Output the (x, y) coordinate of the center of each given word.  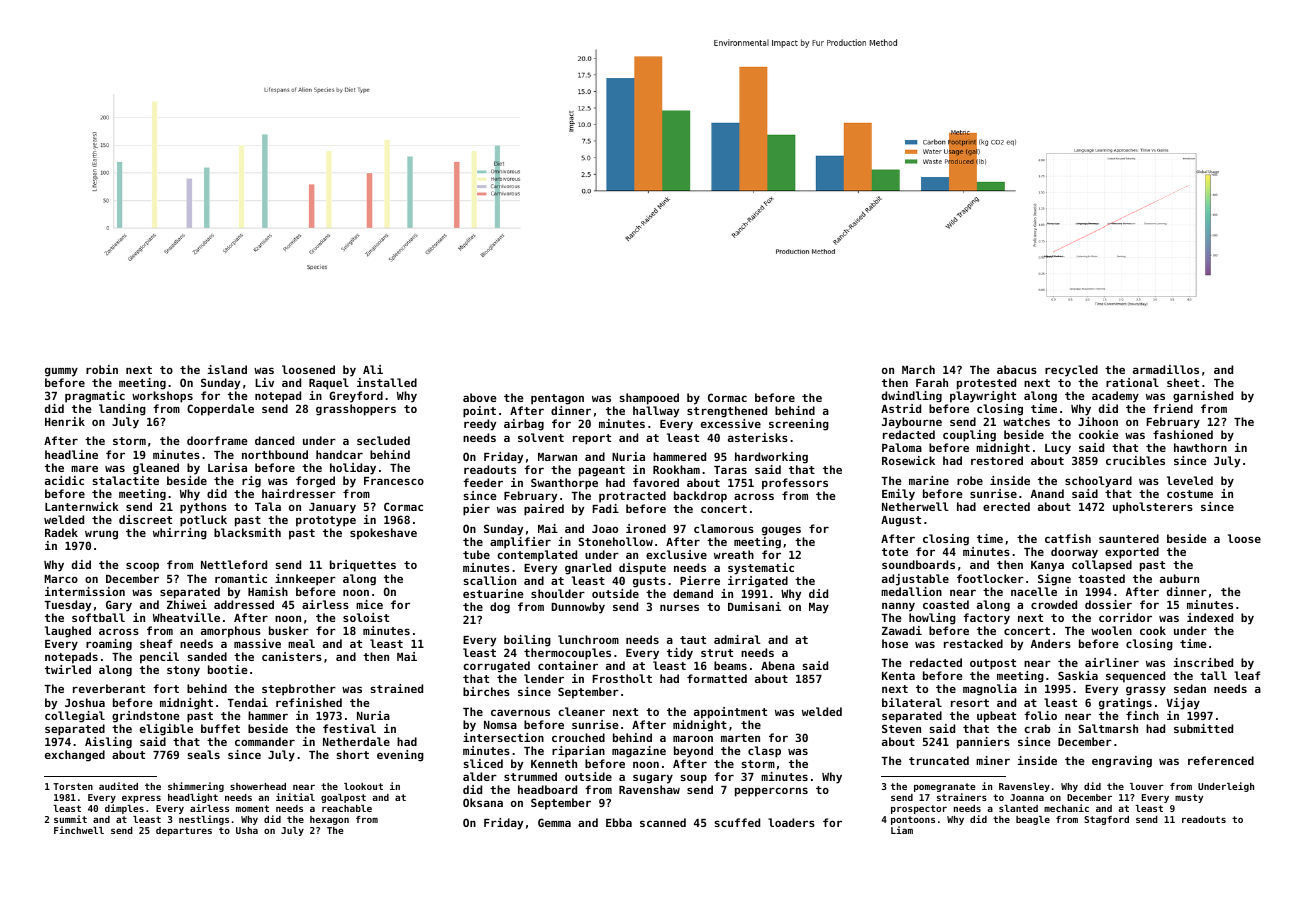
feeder (483, 482)
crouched (578, 737)
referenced (1221, 760)
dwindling (912, 397)
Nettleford (234, 564)
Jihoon (1098, 421)
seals (203, 754)
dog (500, 608)
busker (289, 630)
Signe (1054, 580)
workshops (162, 397)
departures (184, 831)
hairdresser (299, 493)
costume (1190, 494)
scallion (489, 580)
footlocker (990, 578)
